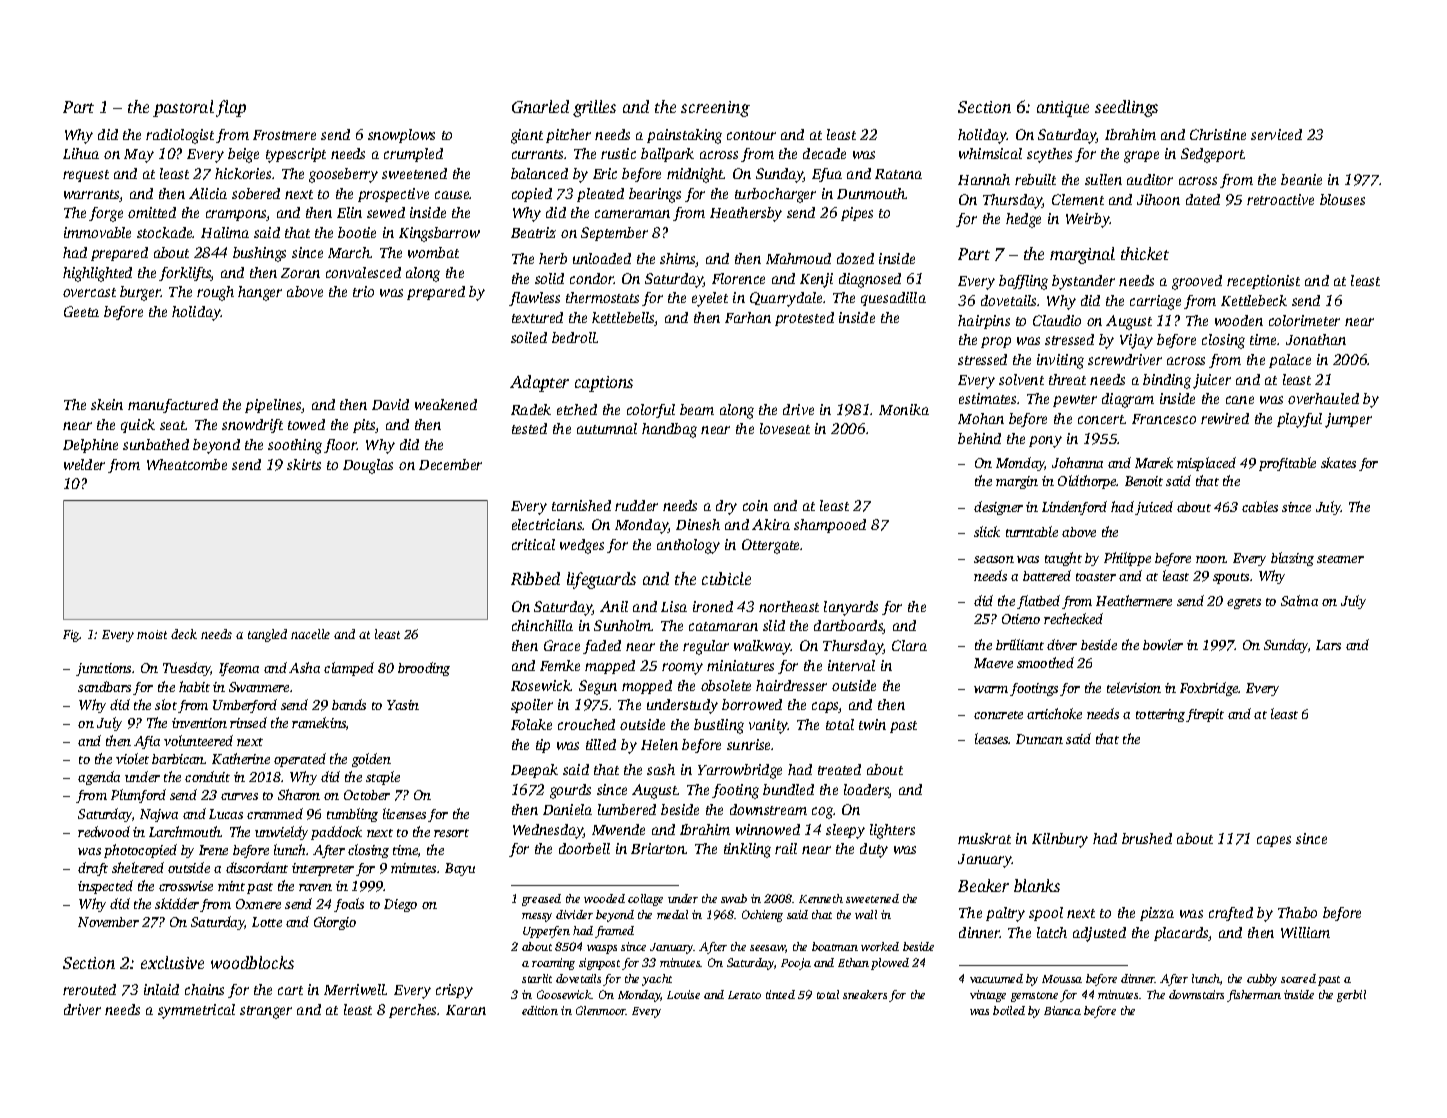 This screenshot has width=1447, height=1118. I want to click on ironed, so click(713, 606).
